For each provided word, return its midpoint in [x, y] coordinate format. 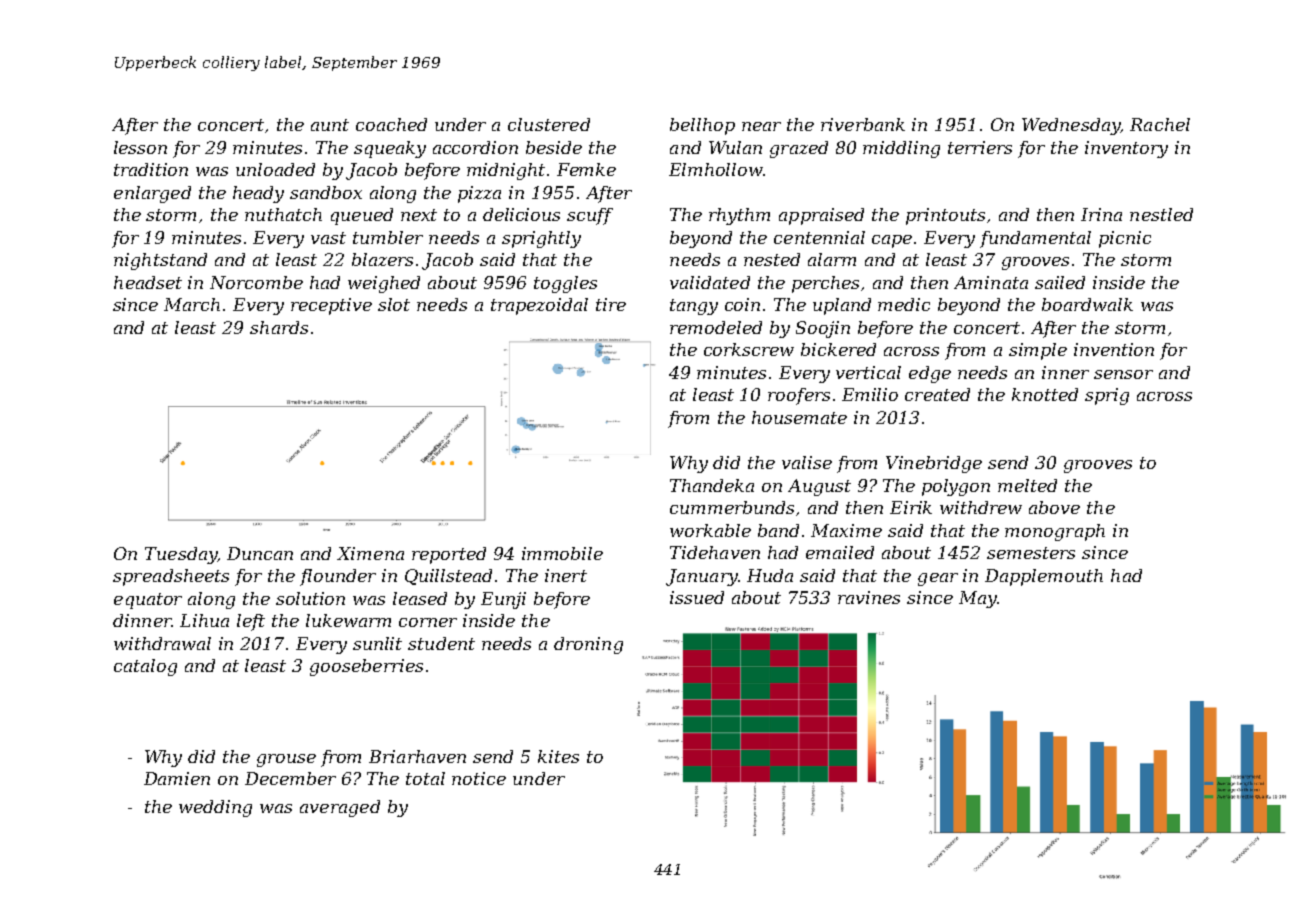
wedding [215, 808]
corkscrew [749, 349]
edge [930, 374]
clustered [549, 124]
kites [558, 756]
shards [279, 327]
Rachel [1160, 124]
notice [479, 778]
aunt [330, 125]
